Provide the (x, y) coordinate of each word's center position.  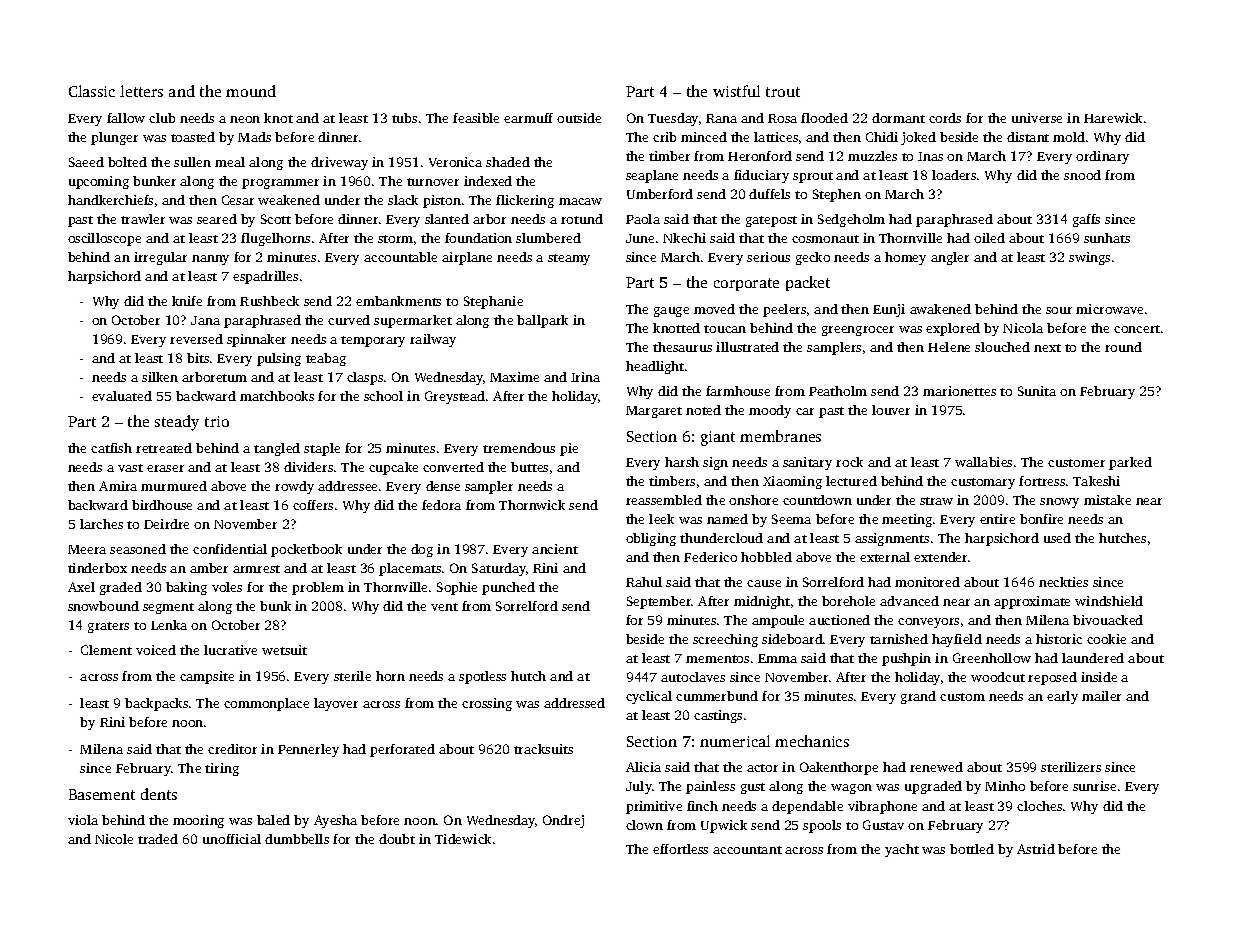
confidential (230, 549)
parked (1130, 463)
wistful (736, 91)
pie (569, 449)
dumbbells (297, 839)
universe (1037, 118)
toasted (193, 137)
